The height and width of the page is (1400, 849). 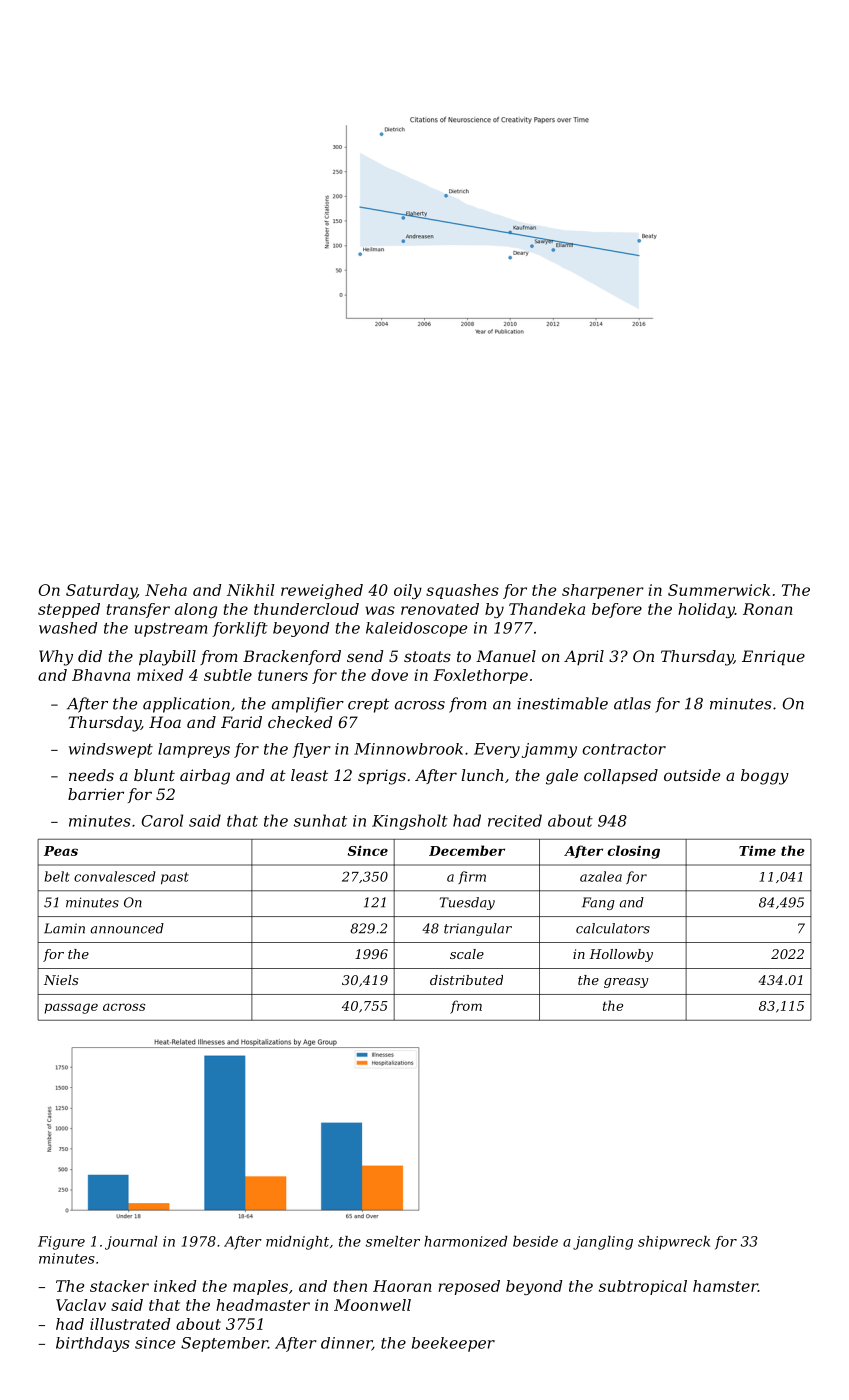 What do you see at coordinates (765, 777) in the page?
I see `boggy` at bounding box center [765, 777].
